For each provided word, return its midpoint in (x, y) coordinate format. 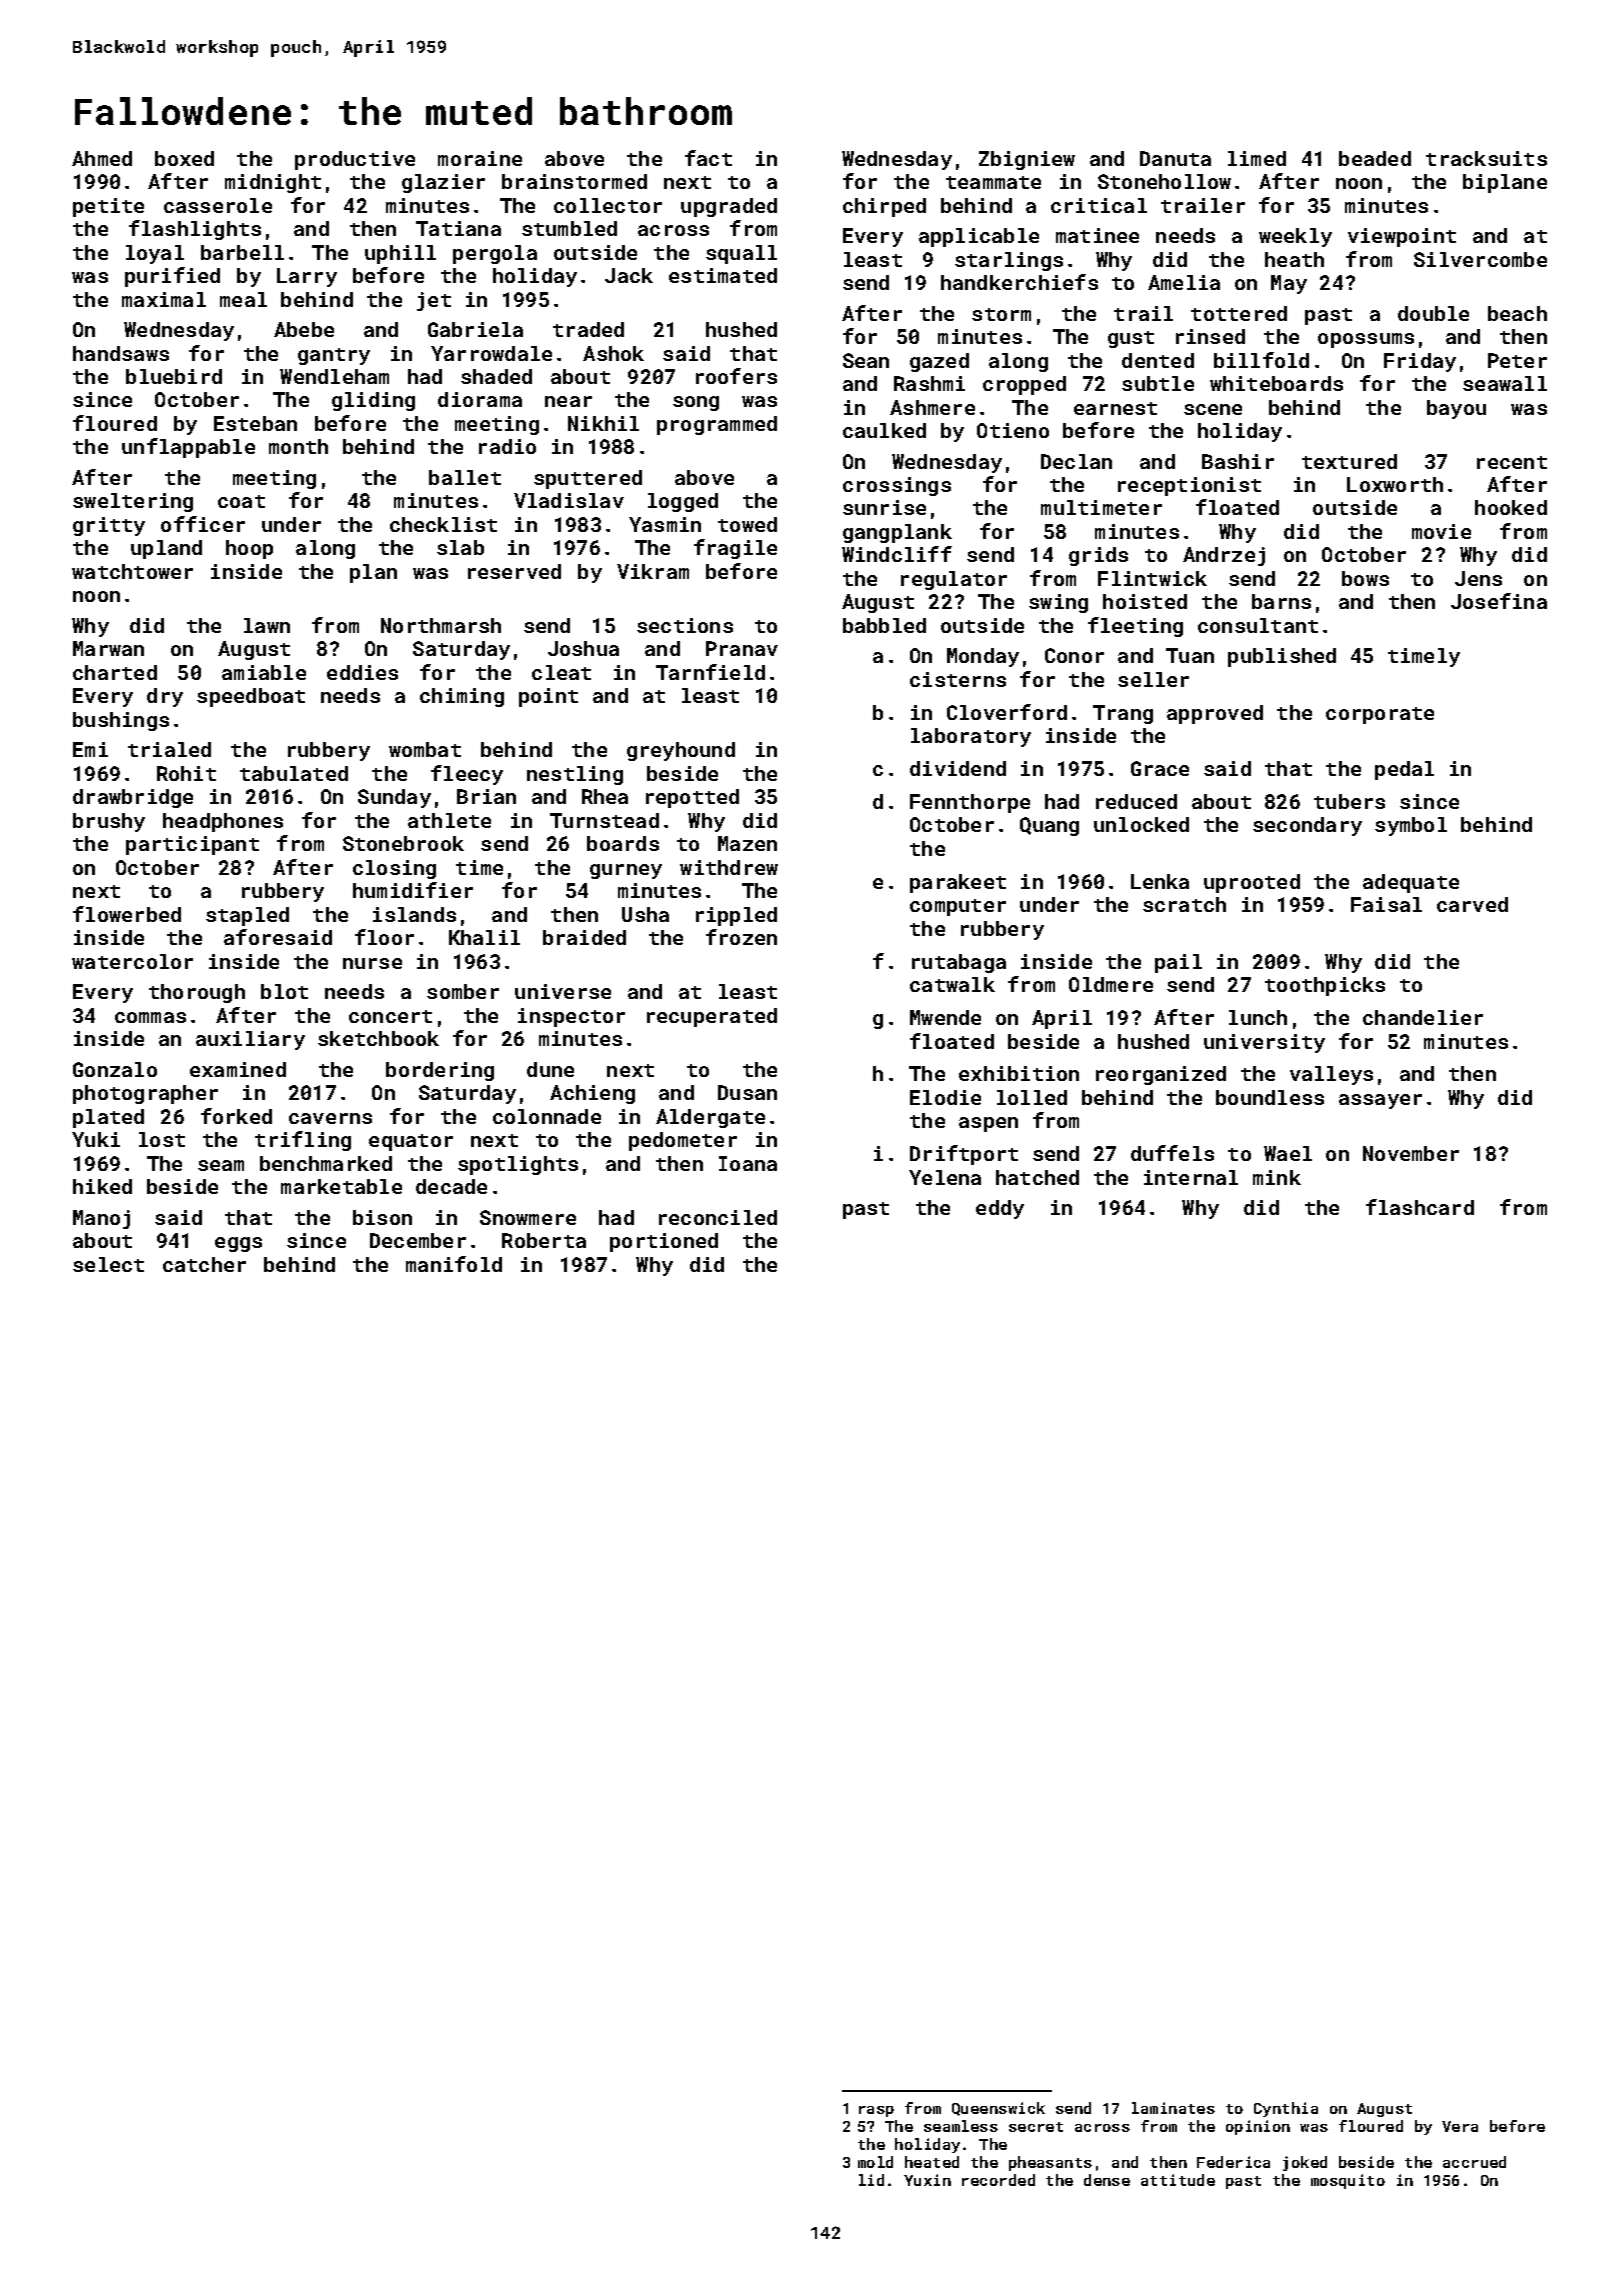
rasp (876, 2111)
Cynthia (1286, 2109)
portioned (664, 1242)
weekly (1295, 237)
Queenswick (998, 2109)
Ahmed (102, 158)
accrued (1474, 2162)
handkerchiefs (1019, 282)
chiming (462, 697)
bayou (1456, 409)
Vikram (653, 571)
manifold (454, 1264)
